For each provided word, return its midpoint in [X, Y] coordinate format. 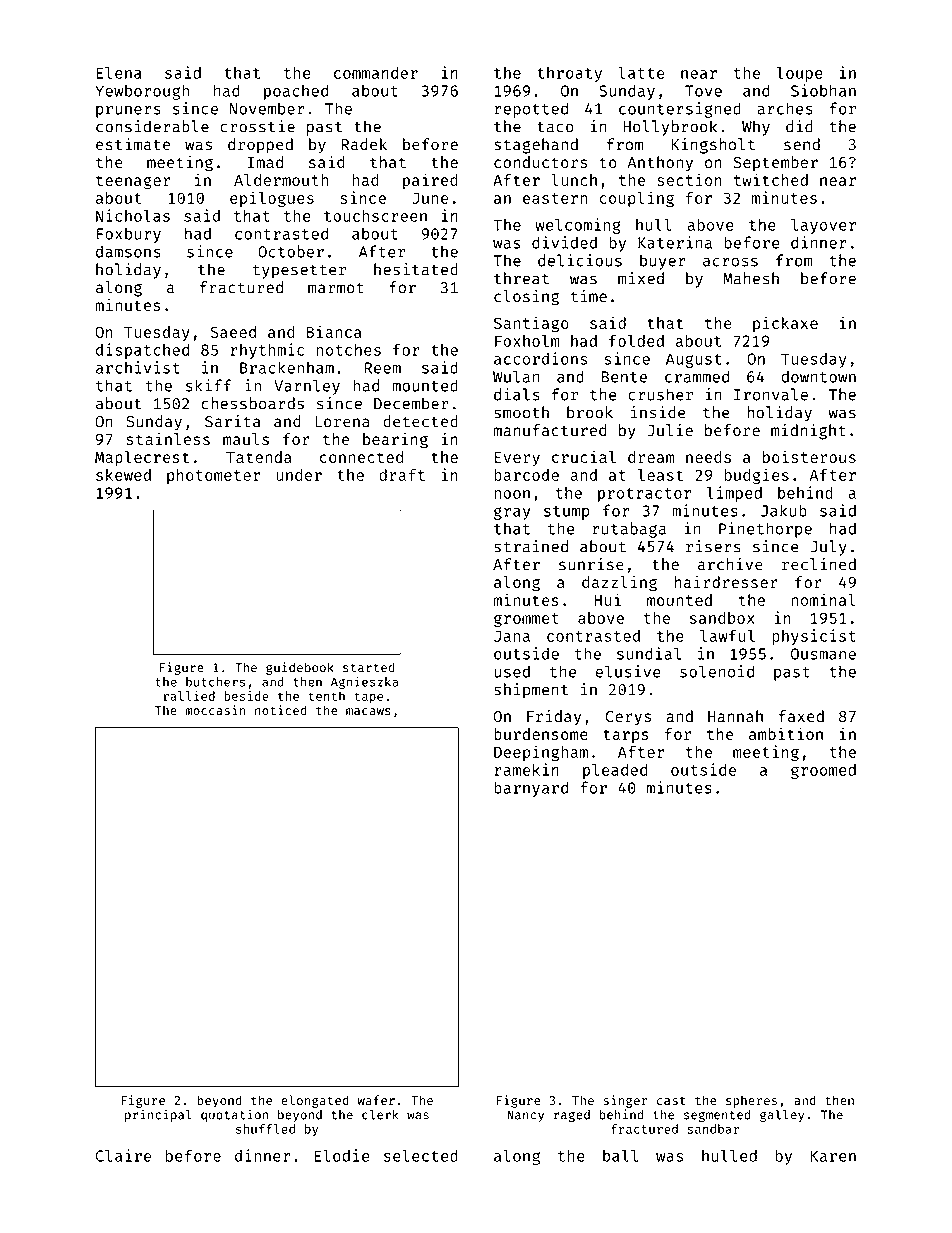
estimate [133, 144]
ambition [786, 733]
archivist [138, 367]
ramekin [526, 769]
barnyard [531, 789]
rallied [189, 696]
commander [376, 73]
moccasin [215, 710]
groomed [823, 771]
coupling [636, 199]
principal [158, 1115]
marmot [336, 288]
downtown [818, 376]
